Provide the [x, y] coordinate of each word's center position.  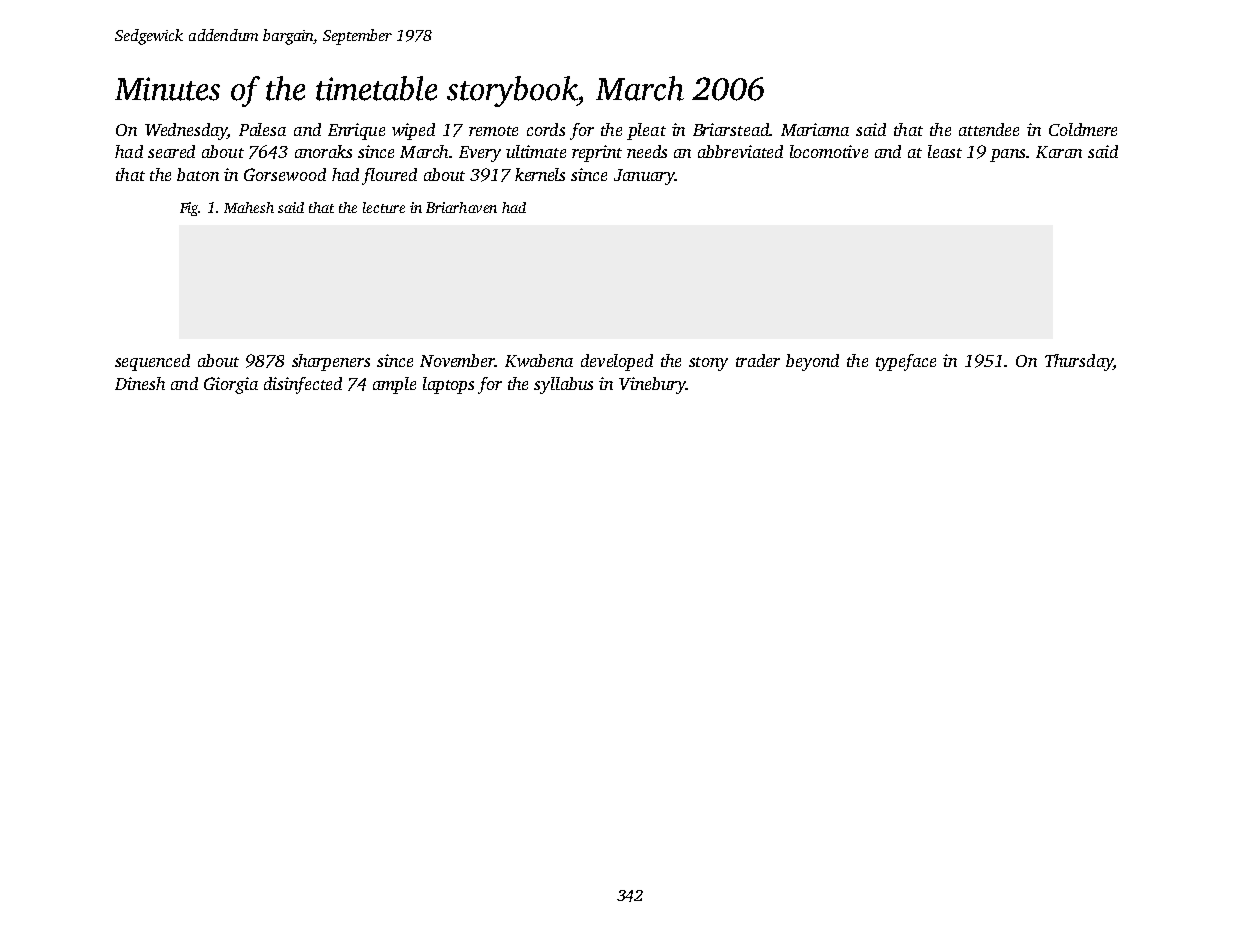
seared [171, 151]
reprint [597, 153]
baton [198, 174]
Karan [1059, 152]
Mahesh [249, 207]
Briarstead [731, 129]
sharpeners [331, 362]
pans [1007, 155]
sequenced [152, 362]
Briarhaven [461, 207]
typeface [906, 362]
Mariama [815, 129]
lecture [384, 207]
